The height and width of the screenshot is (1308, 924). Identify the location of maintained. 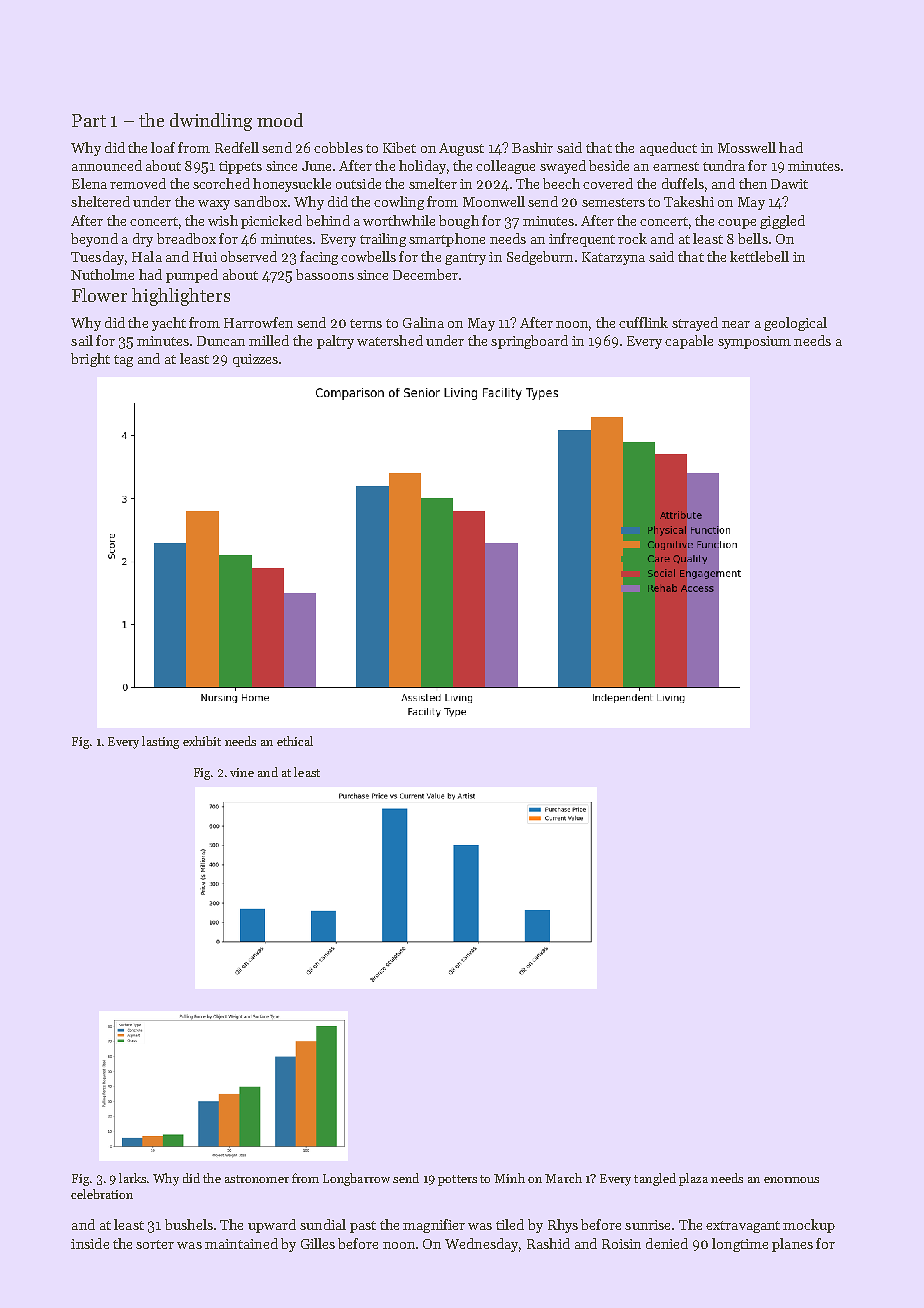
(241, 1243).
